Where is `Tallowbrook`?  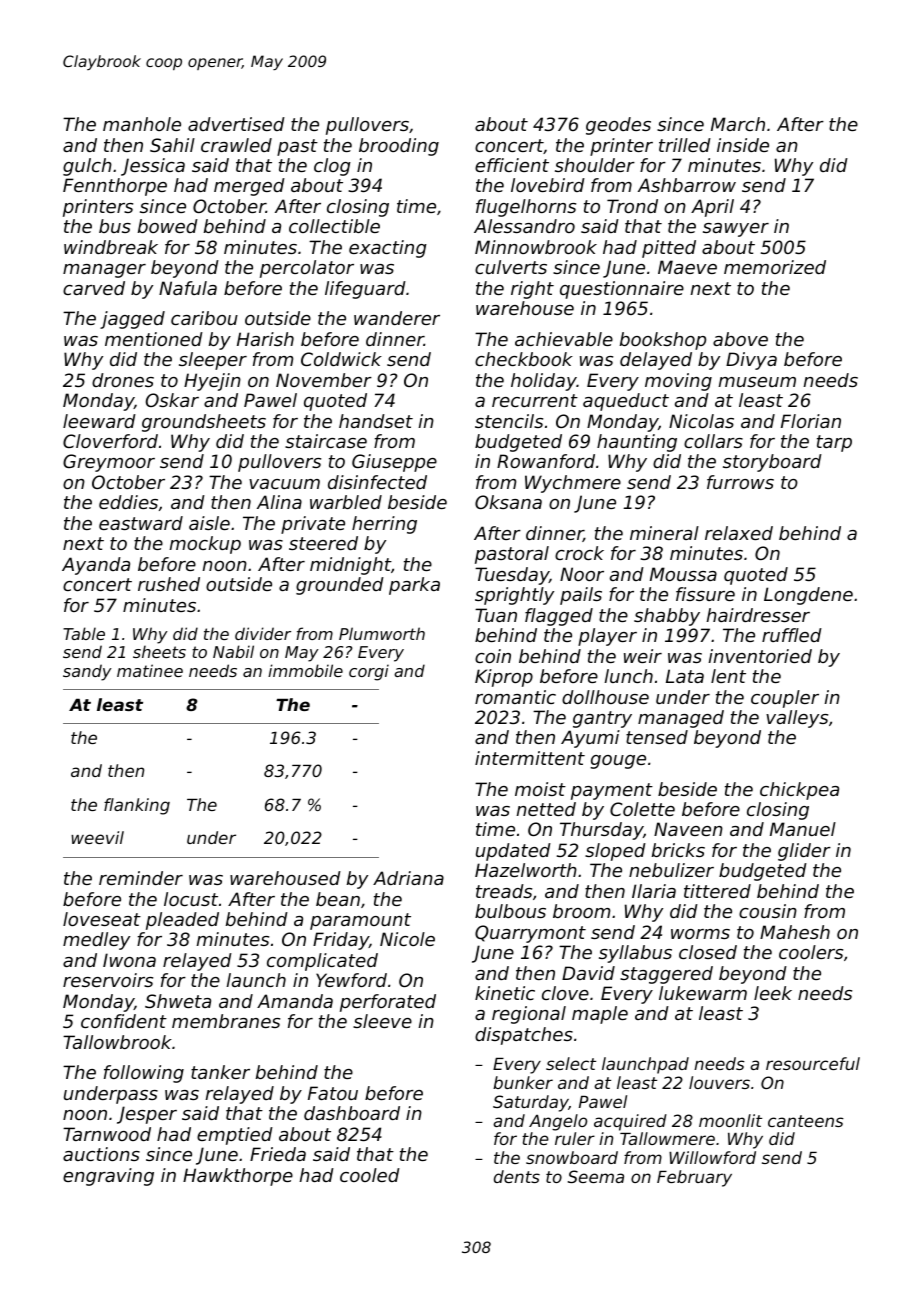
Tallowbrook is located at coordinates (117, 1042).
